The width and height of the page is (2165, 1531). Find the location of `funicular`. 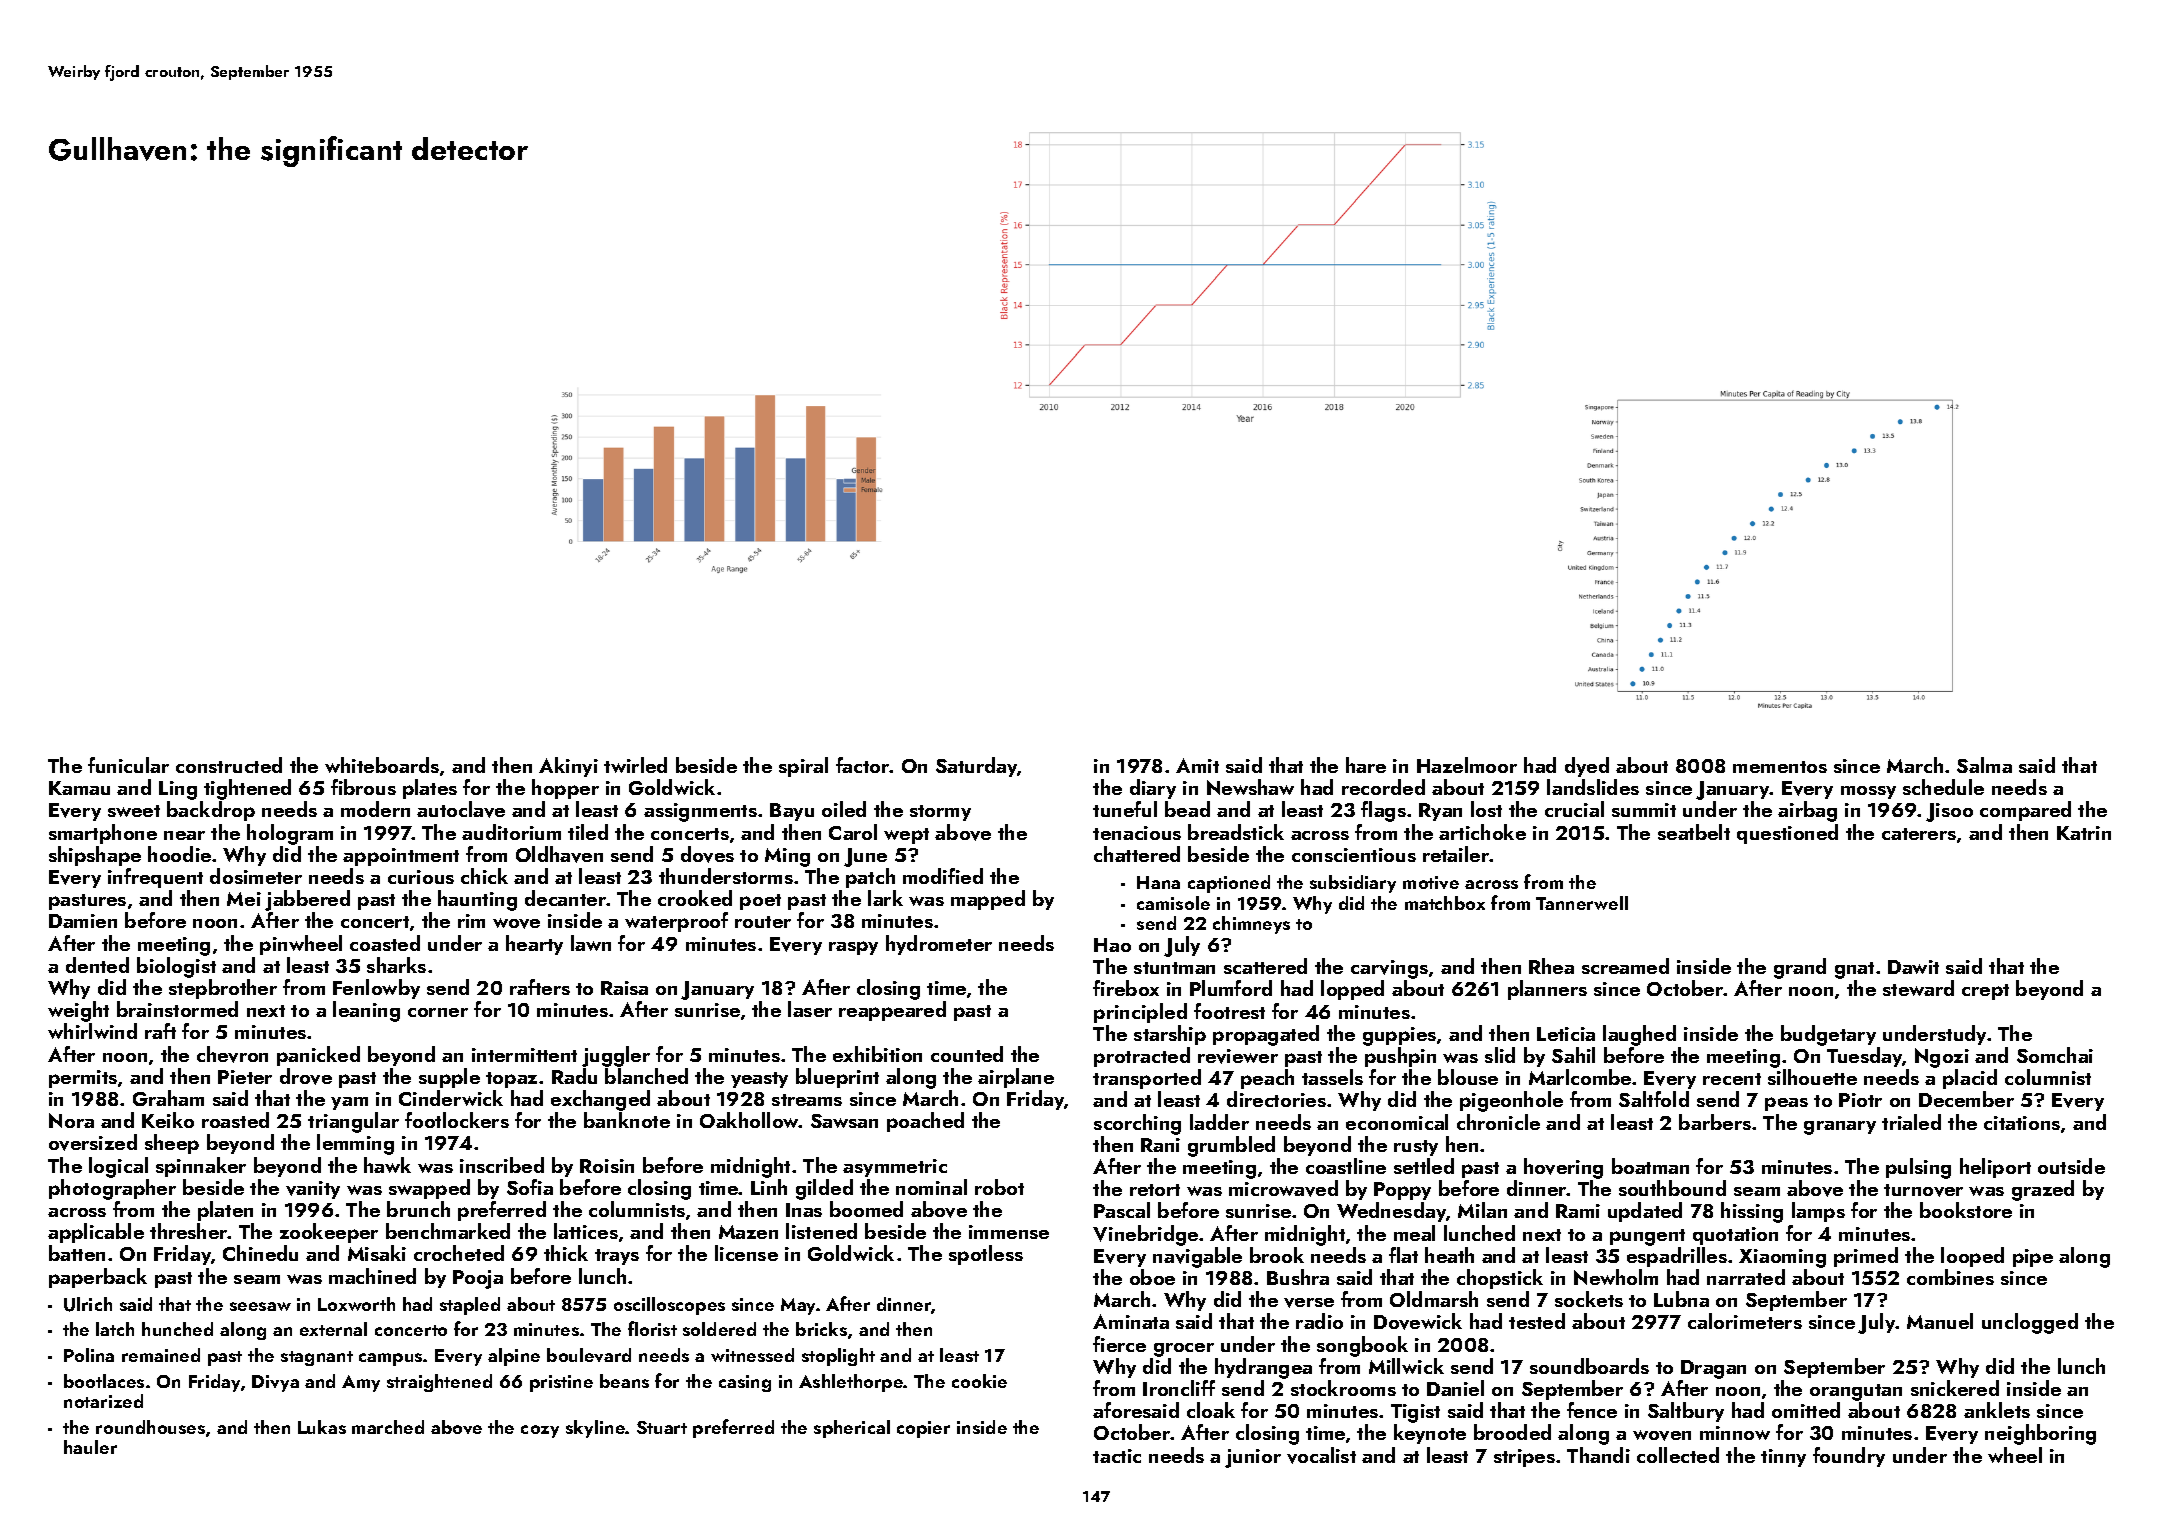

funicular is located at coordinates (128, 765).
